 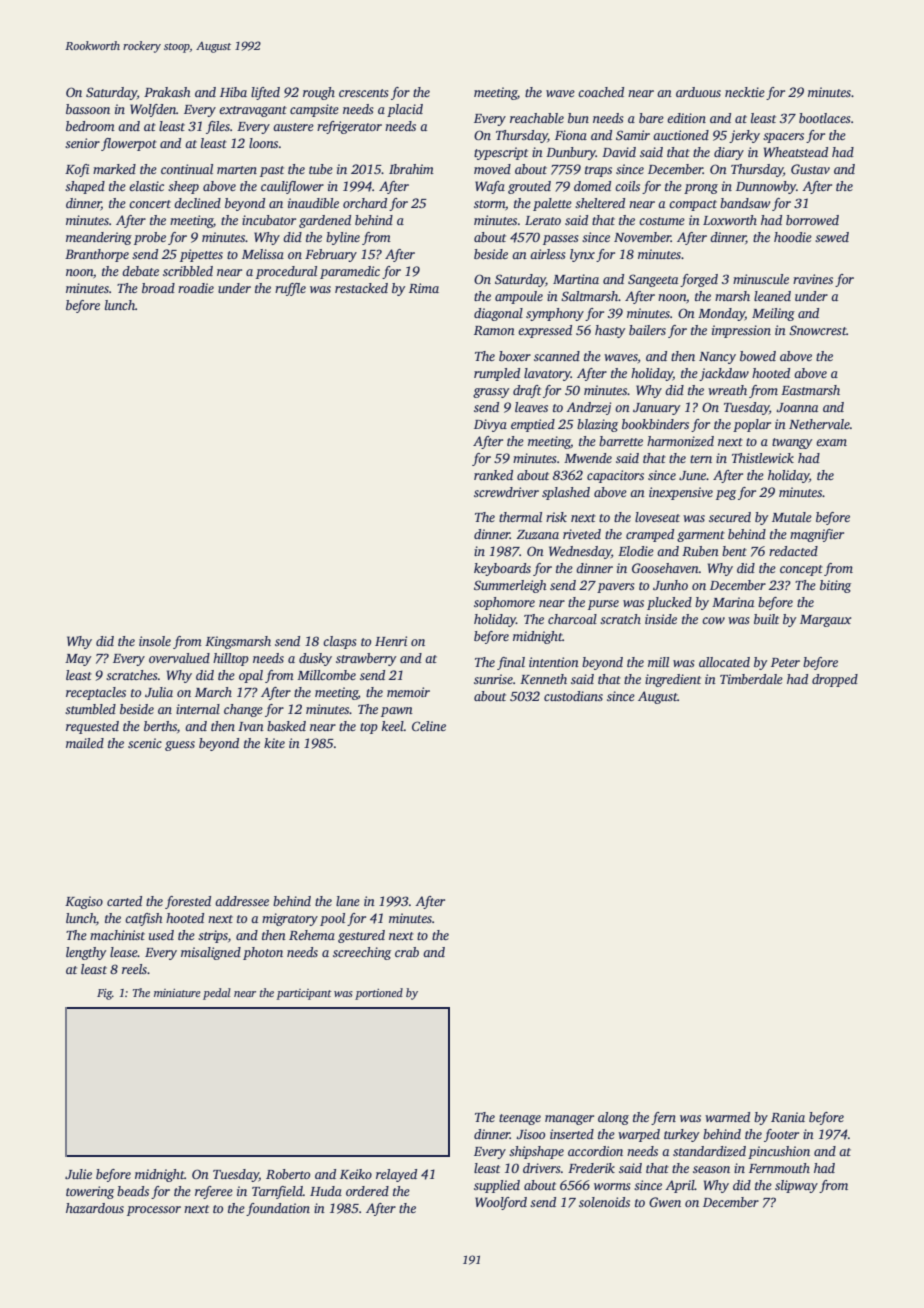 I want to click on Roberto, so click(x=288, y=1174).
